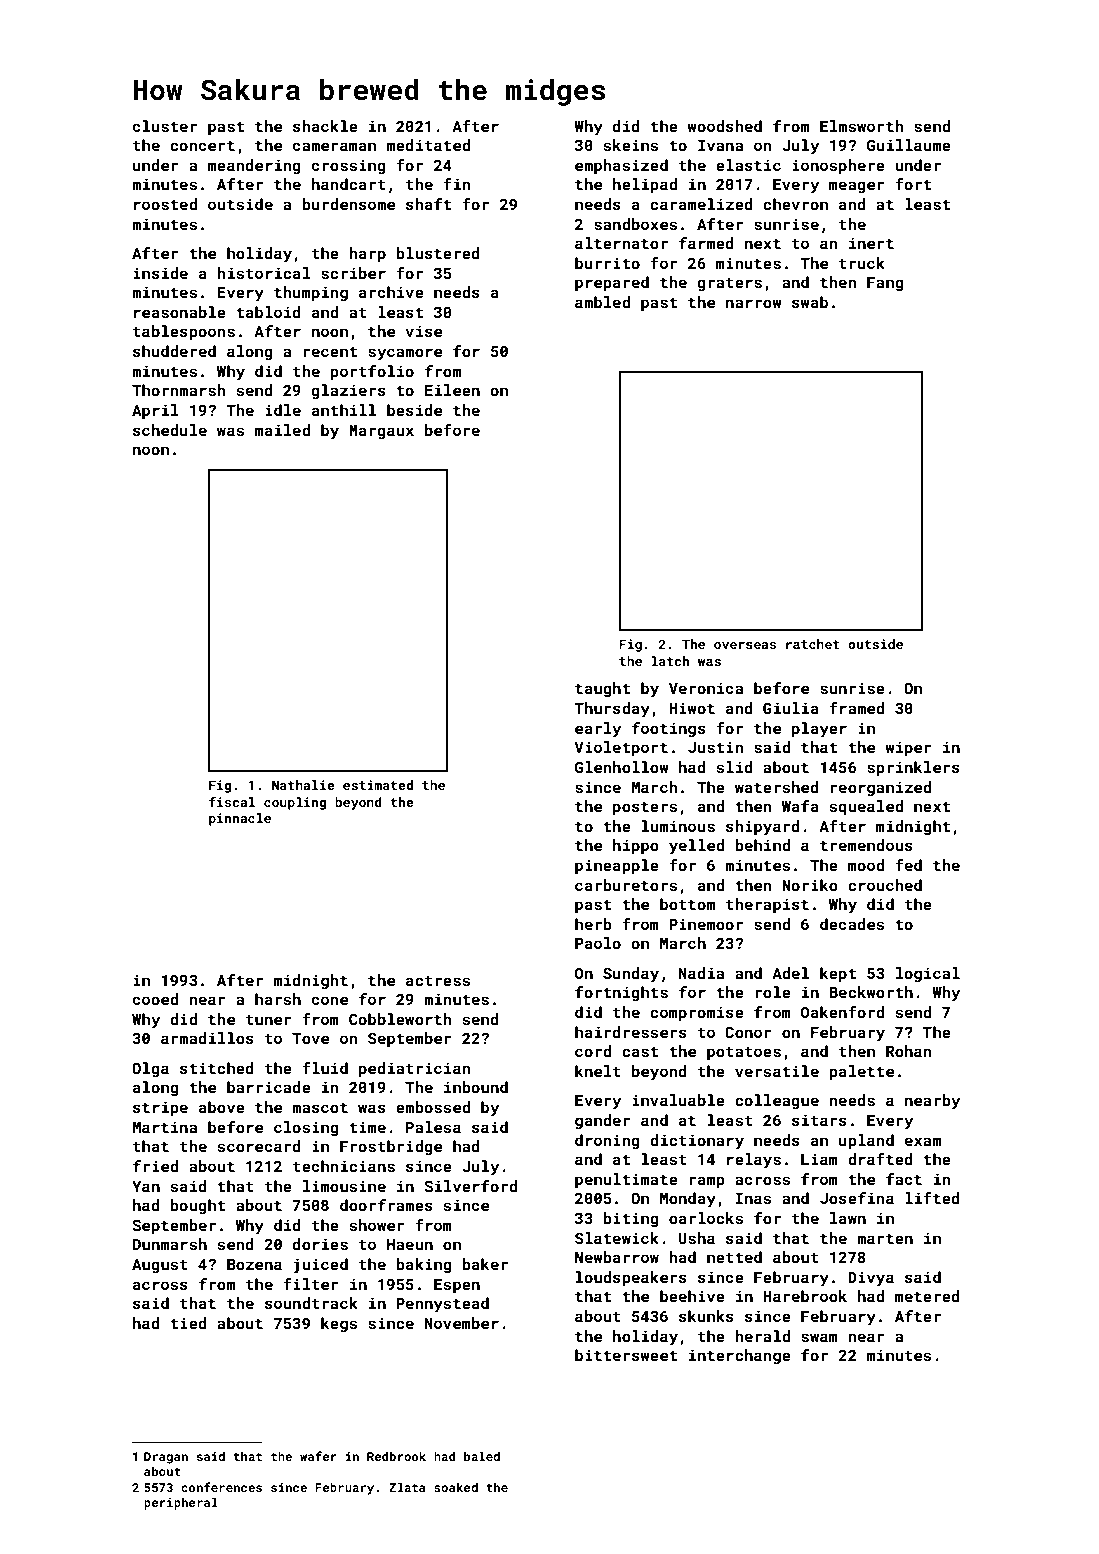  What do you see at coordinates (621, 243) in the document?
I see `alternator` at bounding box center [621, 243].
